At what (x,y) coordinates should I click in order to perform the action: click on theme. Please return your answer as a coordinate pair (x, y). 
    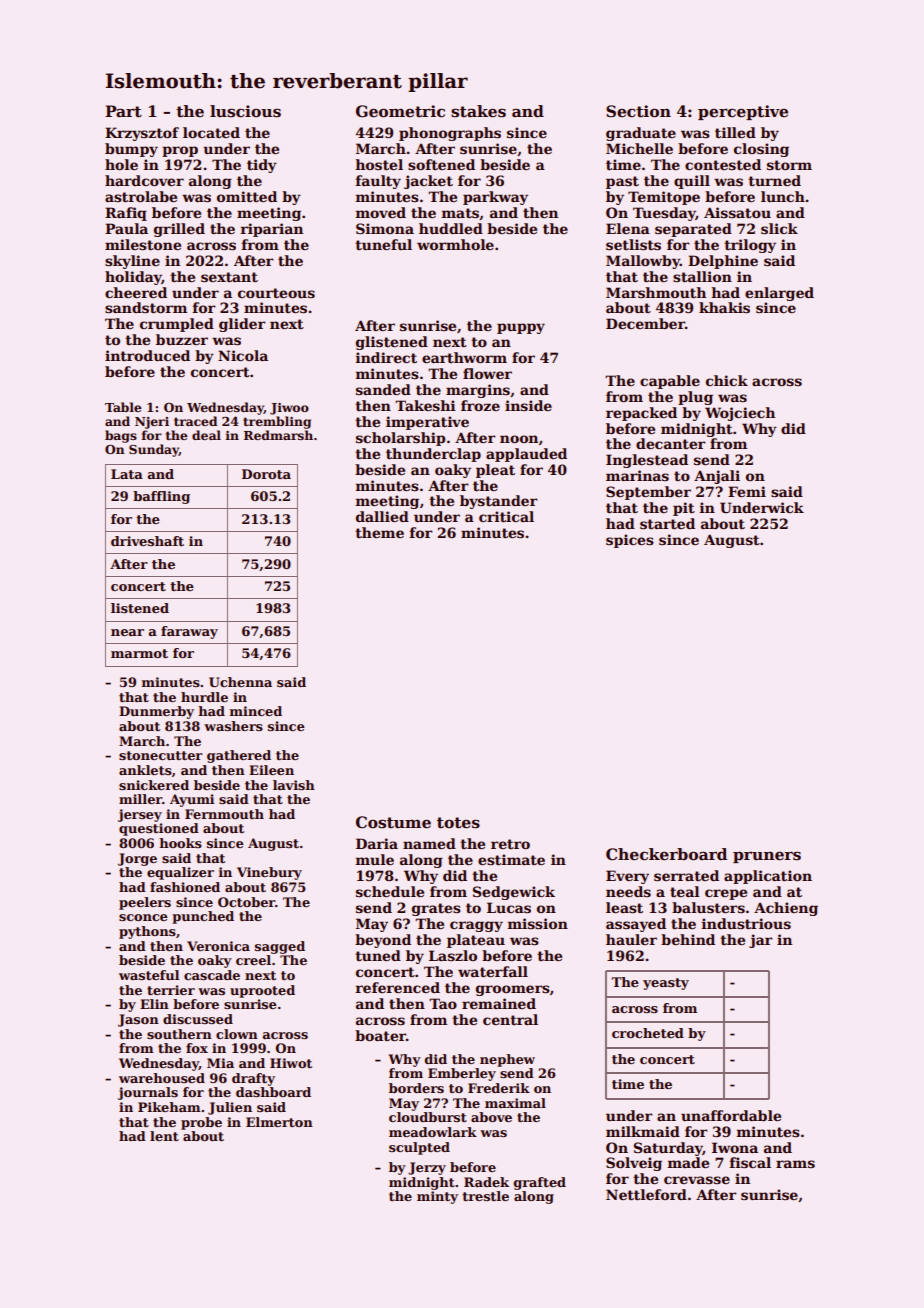
    Looking at the image, I should click on (379, 532).
